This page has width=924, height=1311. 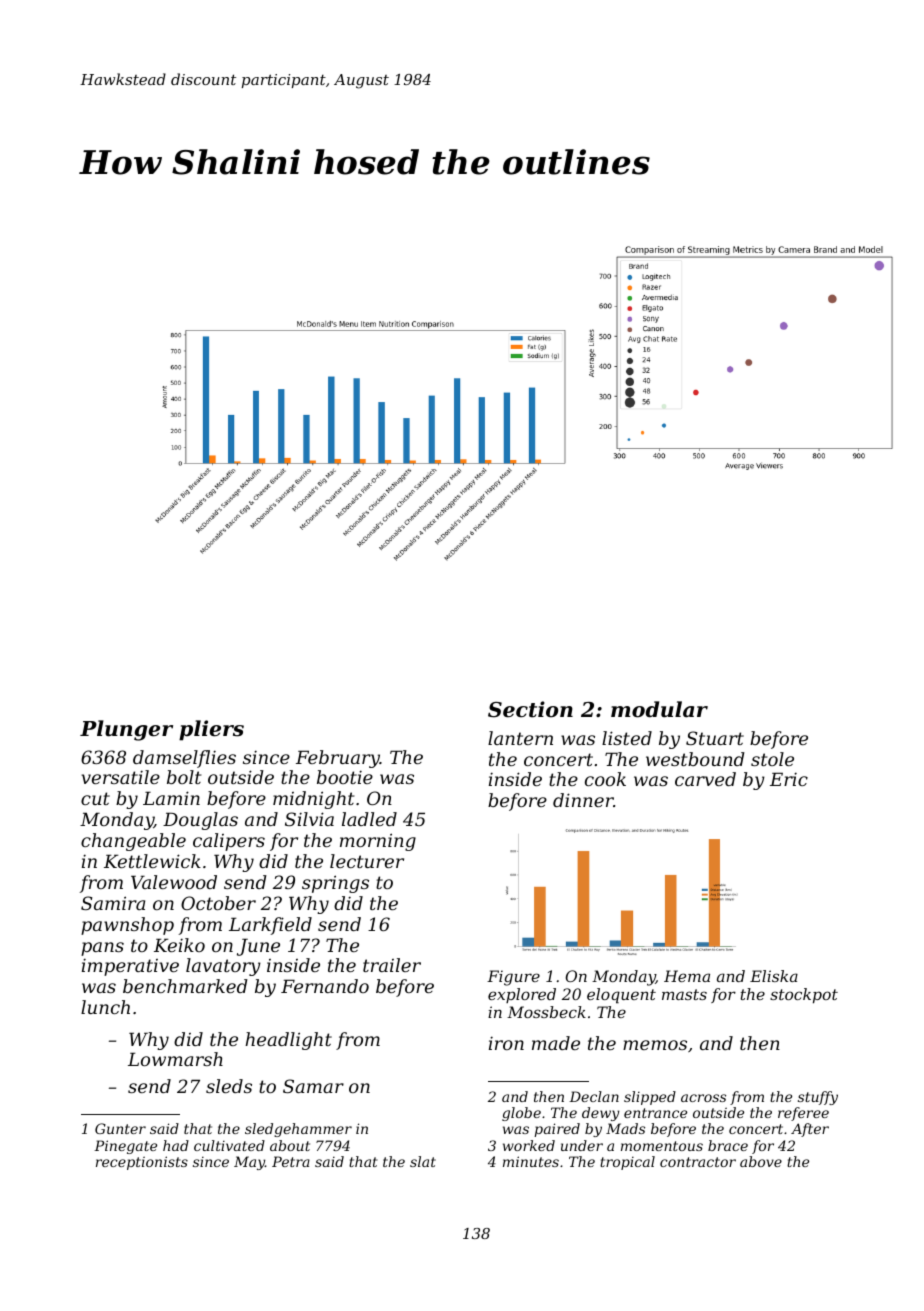 I want to click on Stuart, so click(x=715, y=738).
